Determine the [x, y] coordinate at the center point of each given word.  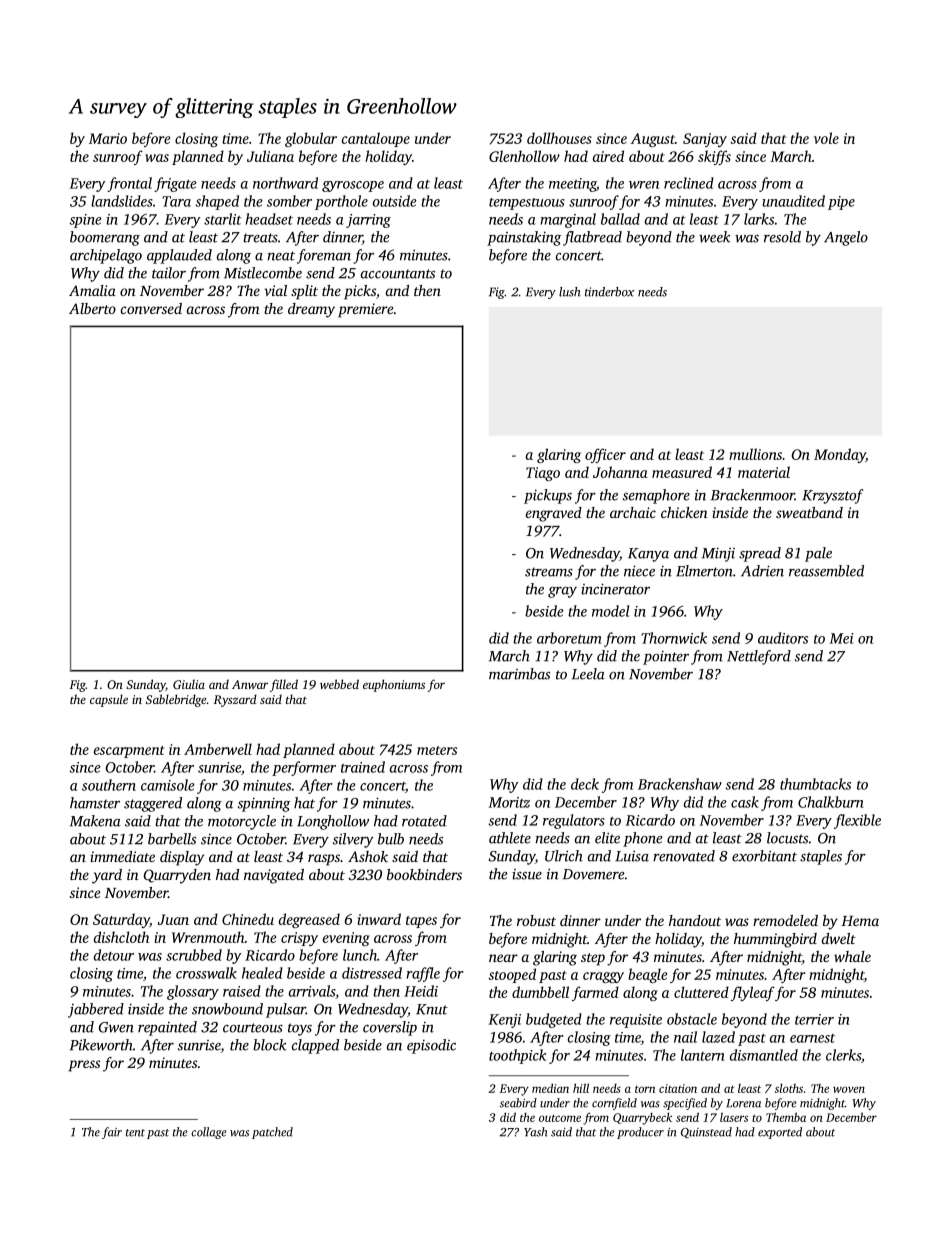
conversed [151, 308]
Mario [108, 138]
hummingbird [775, 940]
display [182, 858]
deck [585, 784]
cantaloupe [376, 139]
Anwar [250, 684]
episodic [431, 1046]
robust [536, 920]
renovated [684, 856]
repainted [167, 1028]
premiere [365, 310]
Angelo [846, 238]
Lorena [743, 1103]
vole [826, 138]
